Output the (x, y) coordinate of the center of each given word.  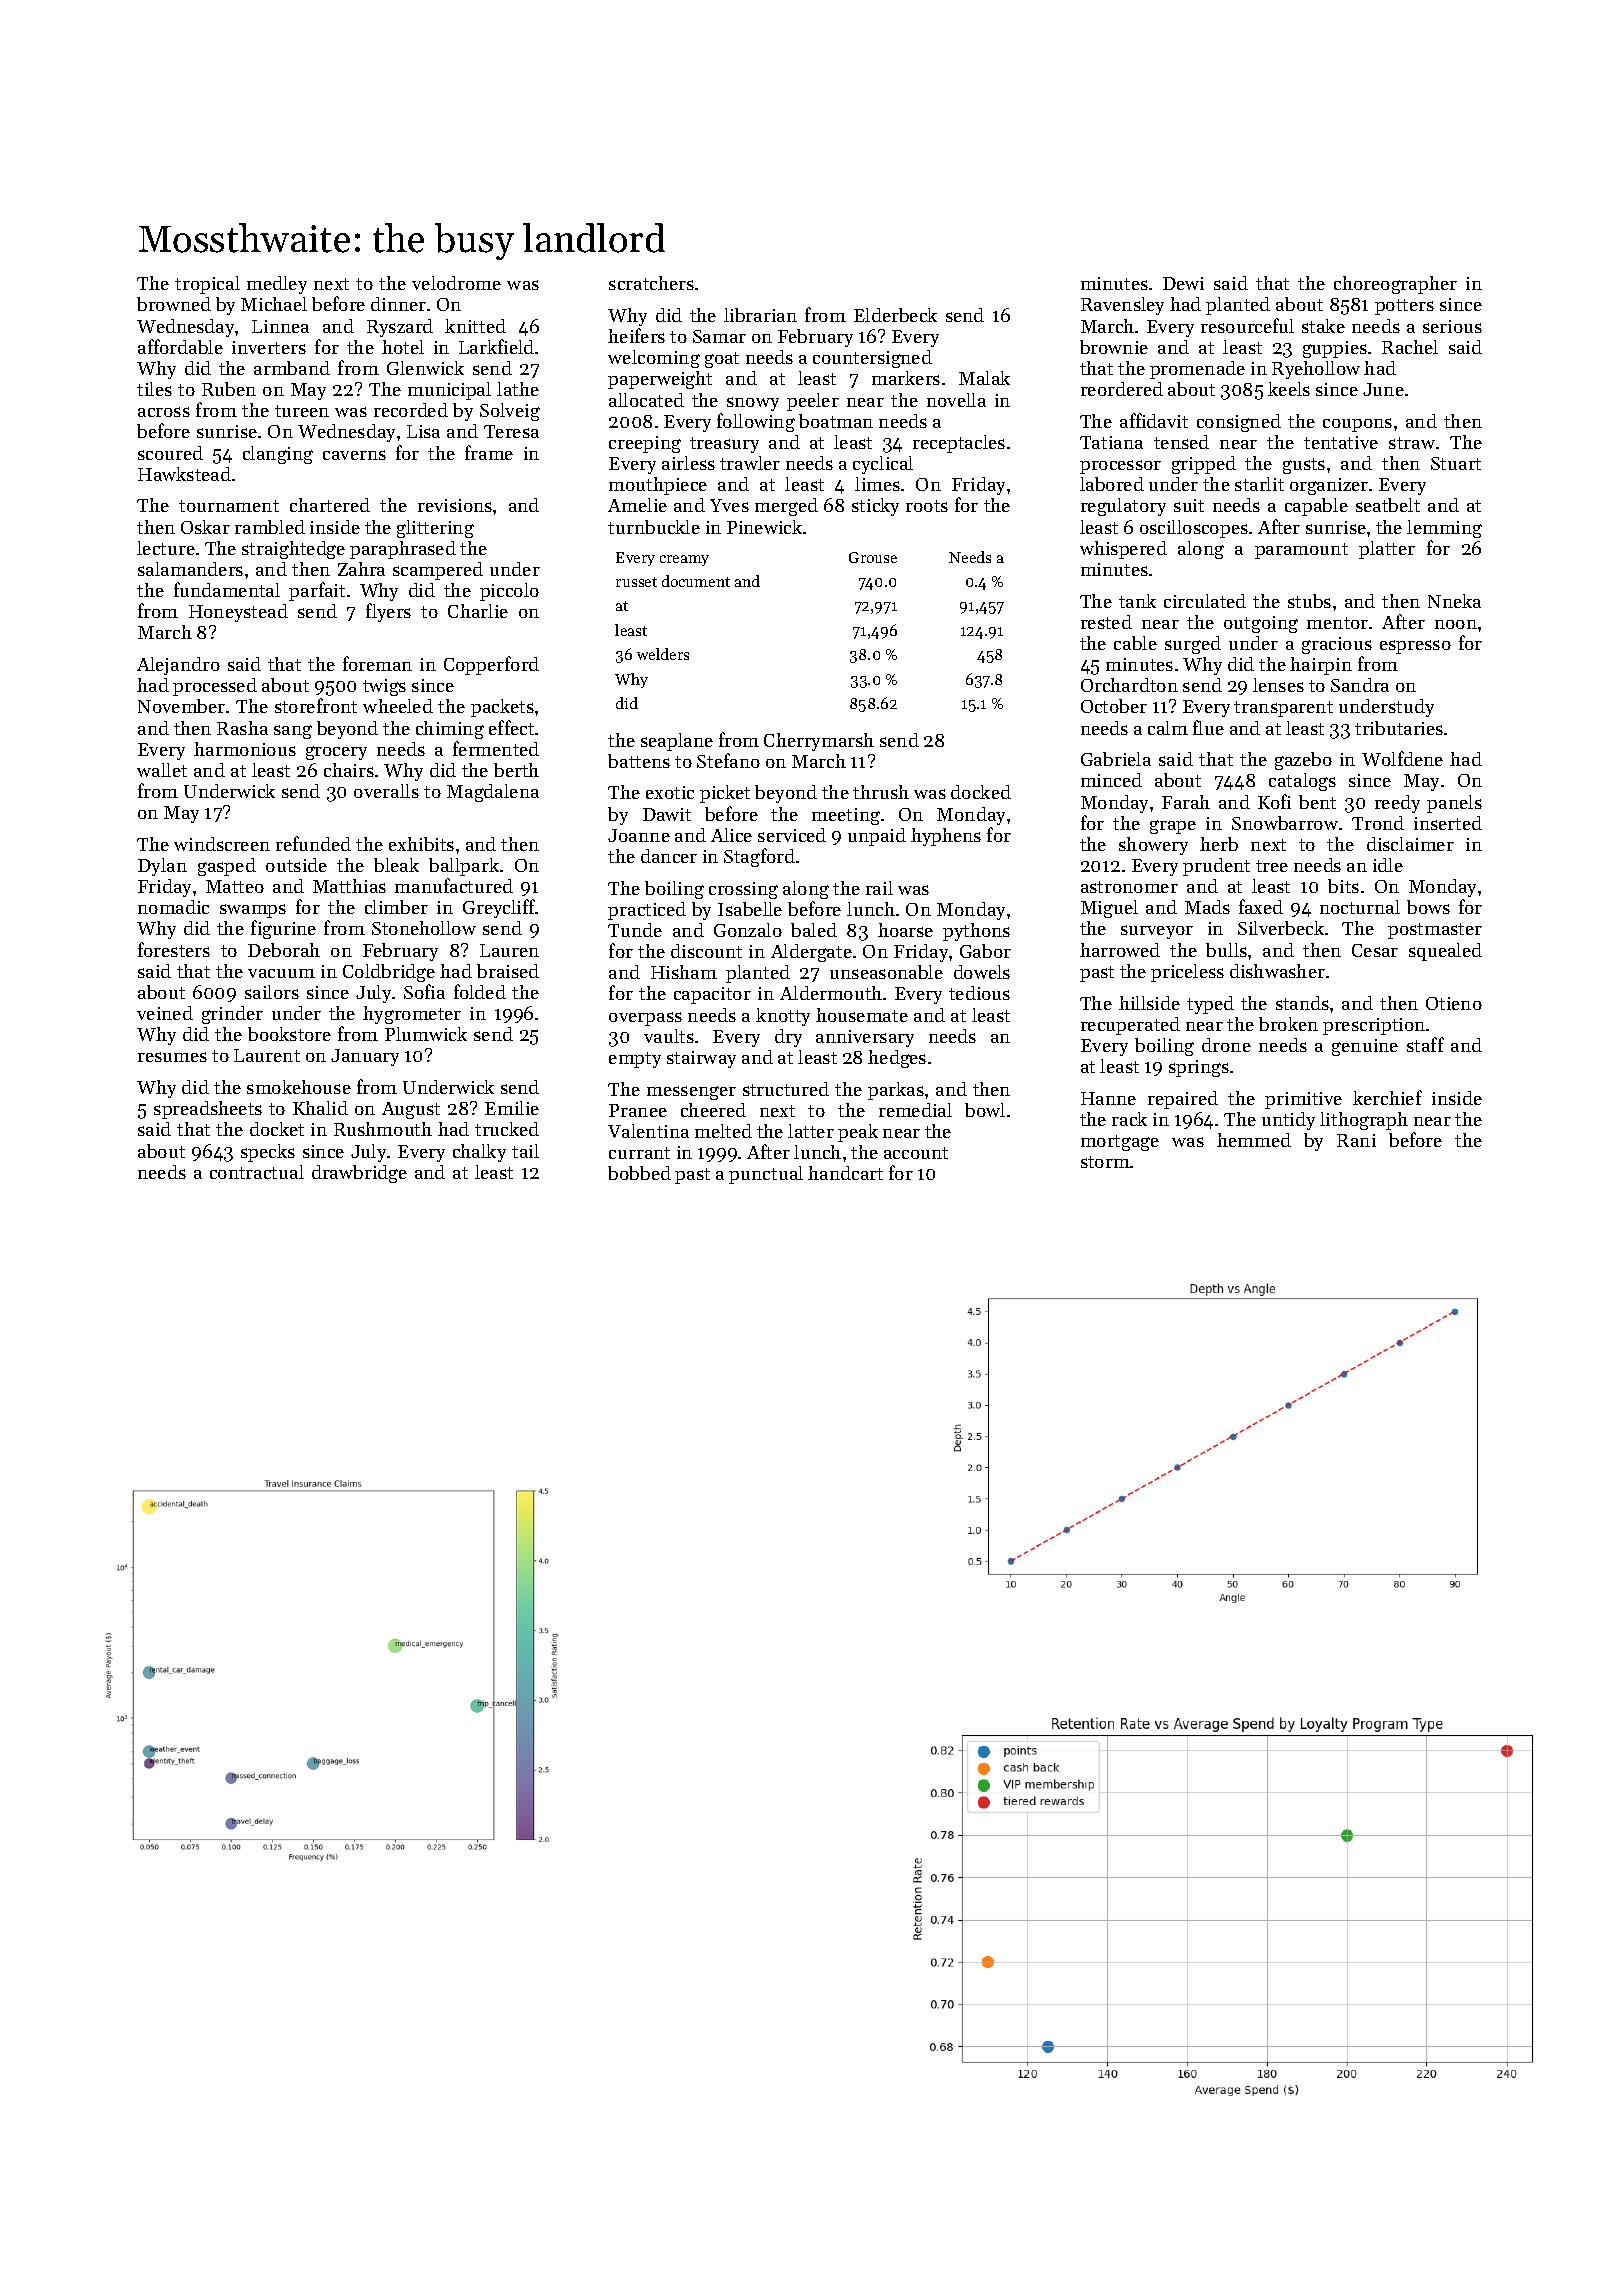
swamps (253, 911)
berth (516, 770)
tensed (1181, 442)
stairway (701, 1059)
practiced (647, 911)
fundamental (227, 589)
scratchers (651, 283)
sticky (875, 507)
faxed (1261, 906)
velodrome (456, 283)
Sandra (1360, 685)
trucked (507, 1129)
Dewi (1183, 283)
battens (639, 761)
